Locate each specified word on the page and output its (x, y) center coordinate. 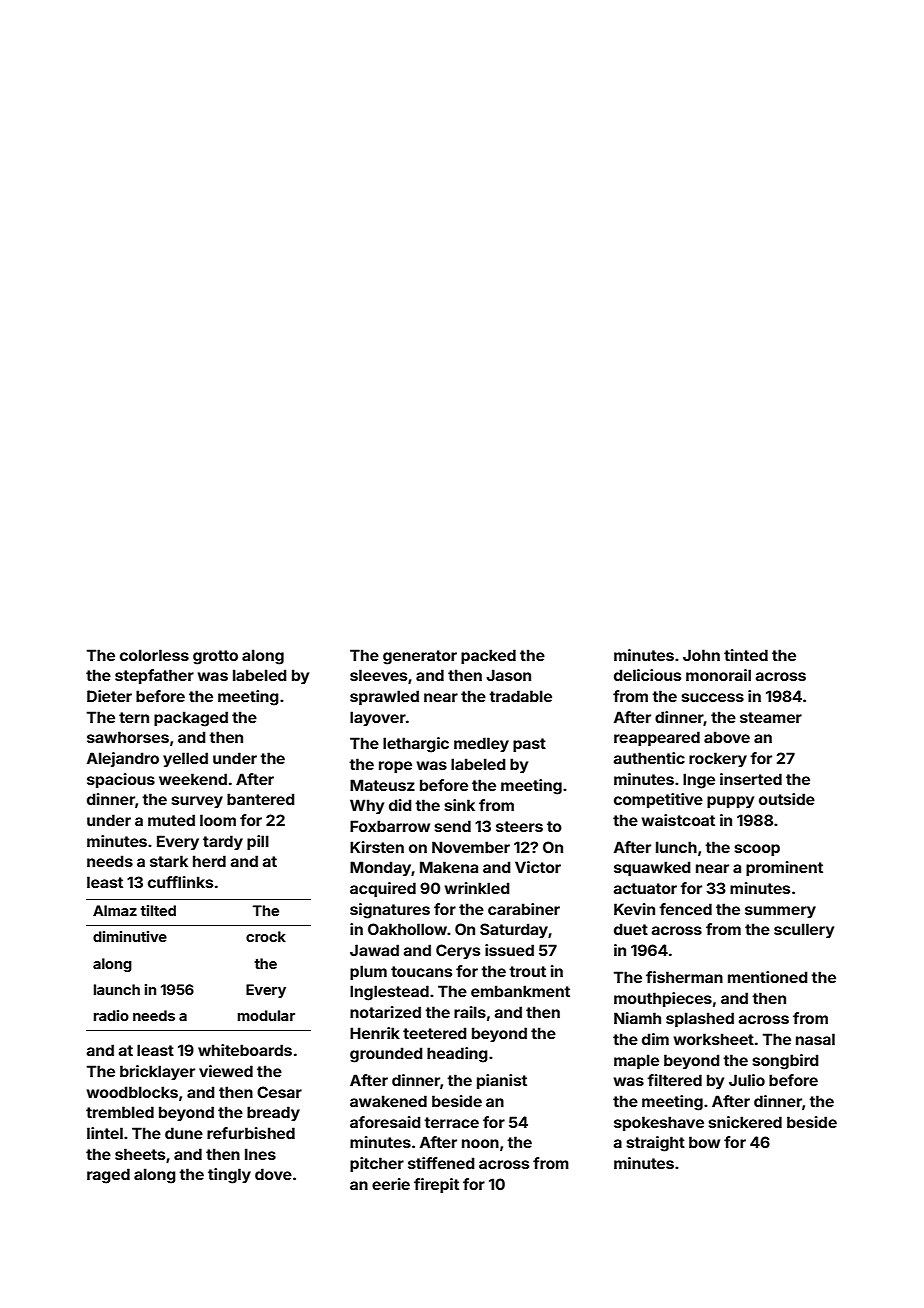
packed (488, 656)
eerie (391, 1184)
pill (258, 842)
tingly (229, 1176)
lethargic (416, 745)
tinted (746, 655)
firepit (436, 1185)
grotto (215, 657)
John (701, 655)
